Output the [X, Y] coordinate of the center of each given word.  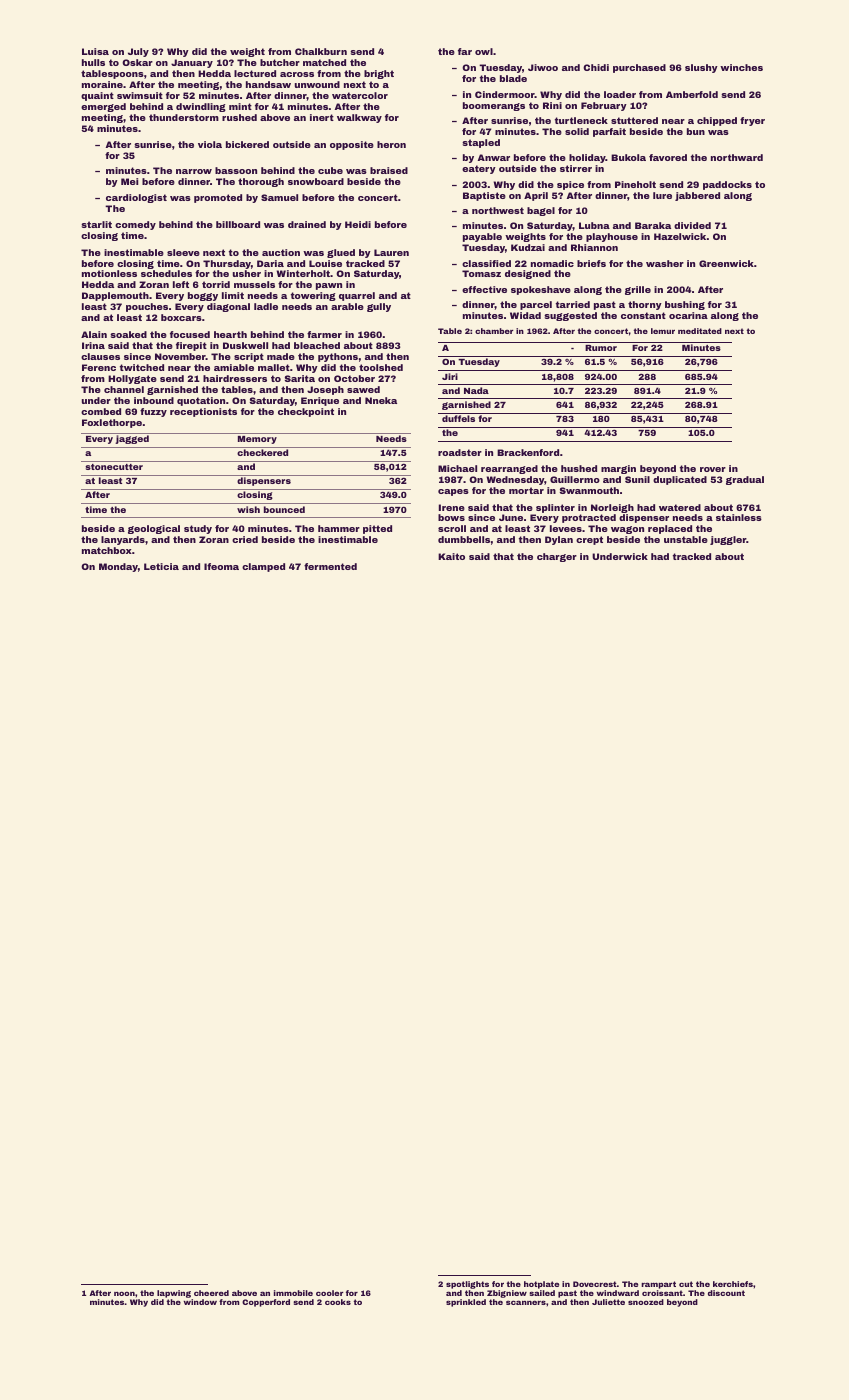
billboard [238, 224]
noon [124, 1293]
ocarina [688, 315]
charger [557, 557]
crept [589, 540]
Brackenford [528, 452]
